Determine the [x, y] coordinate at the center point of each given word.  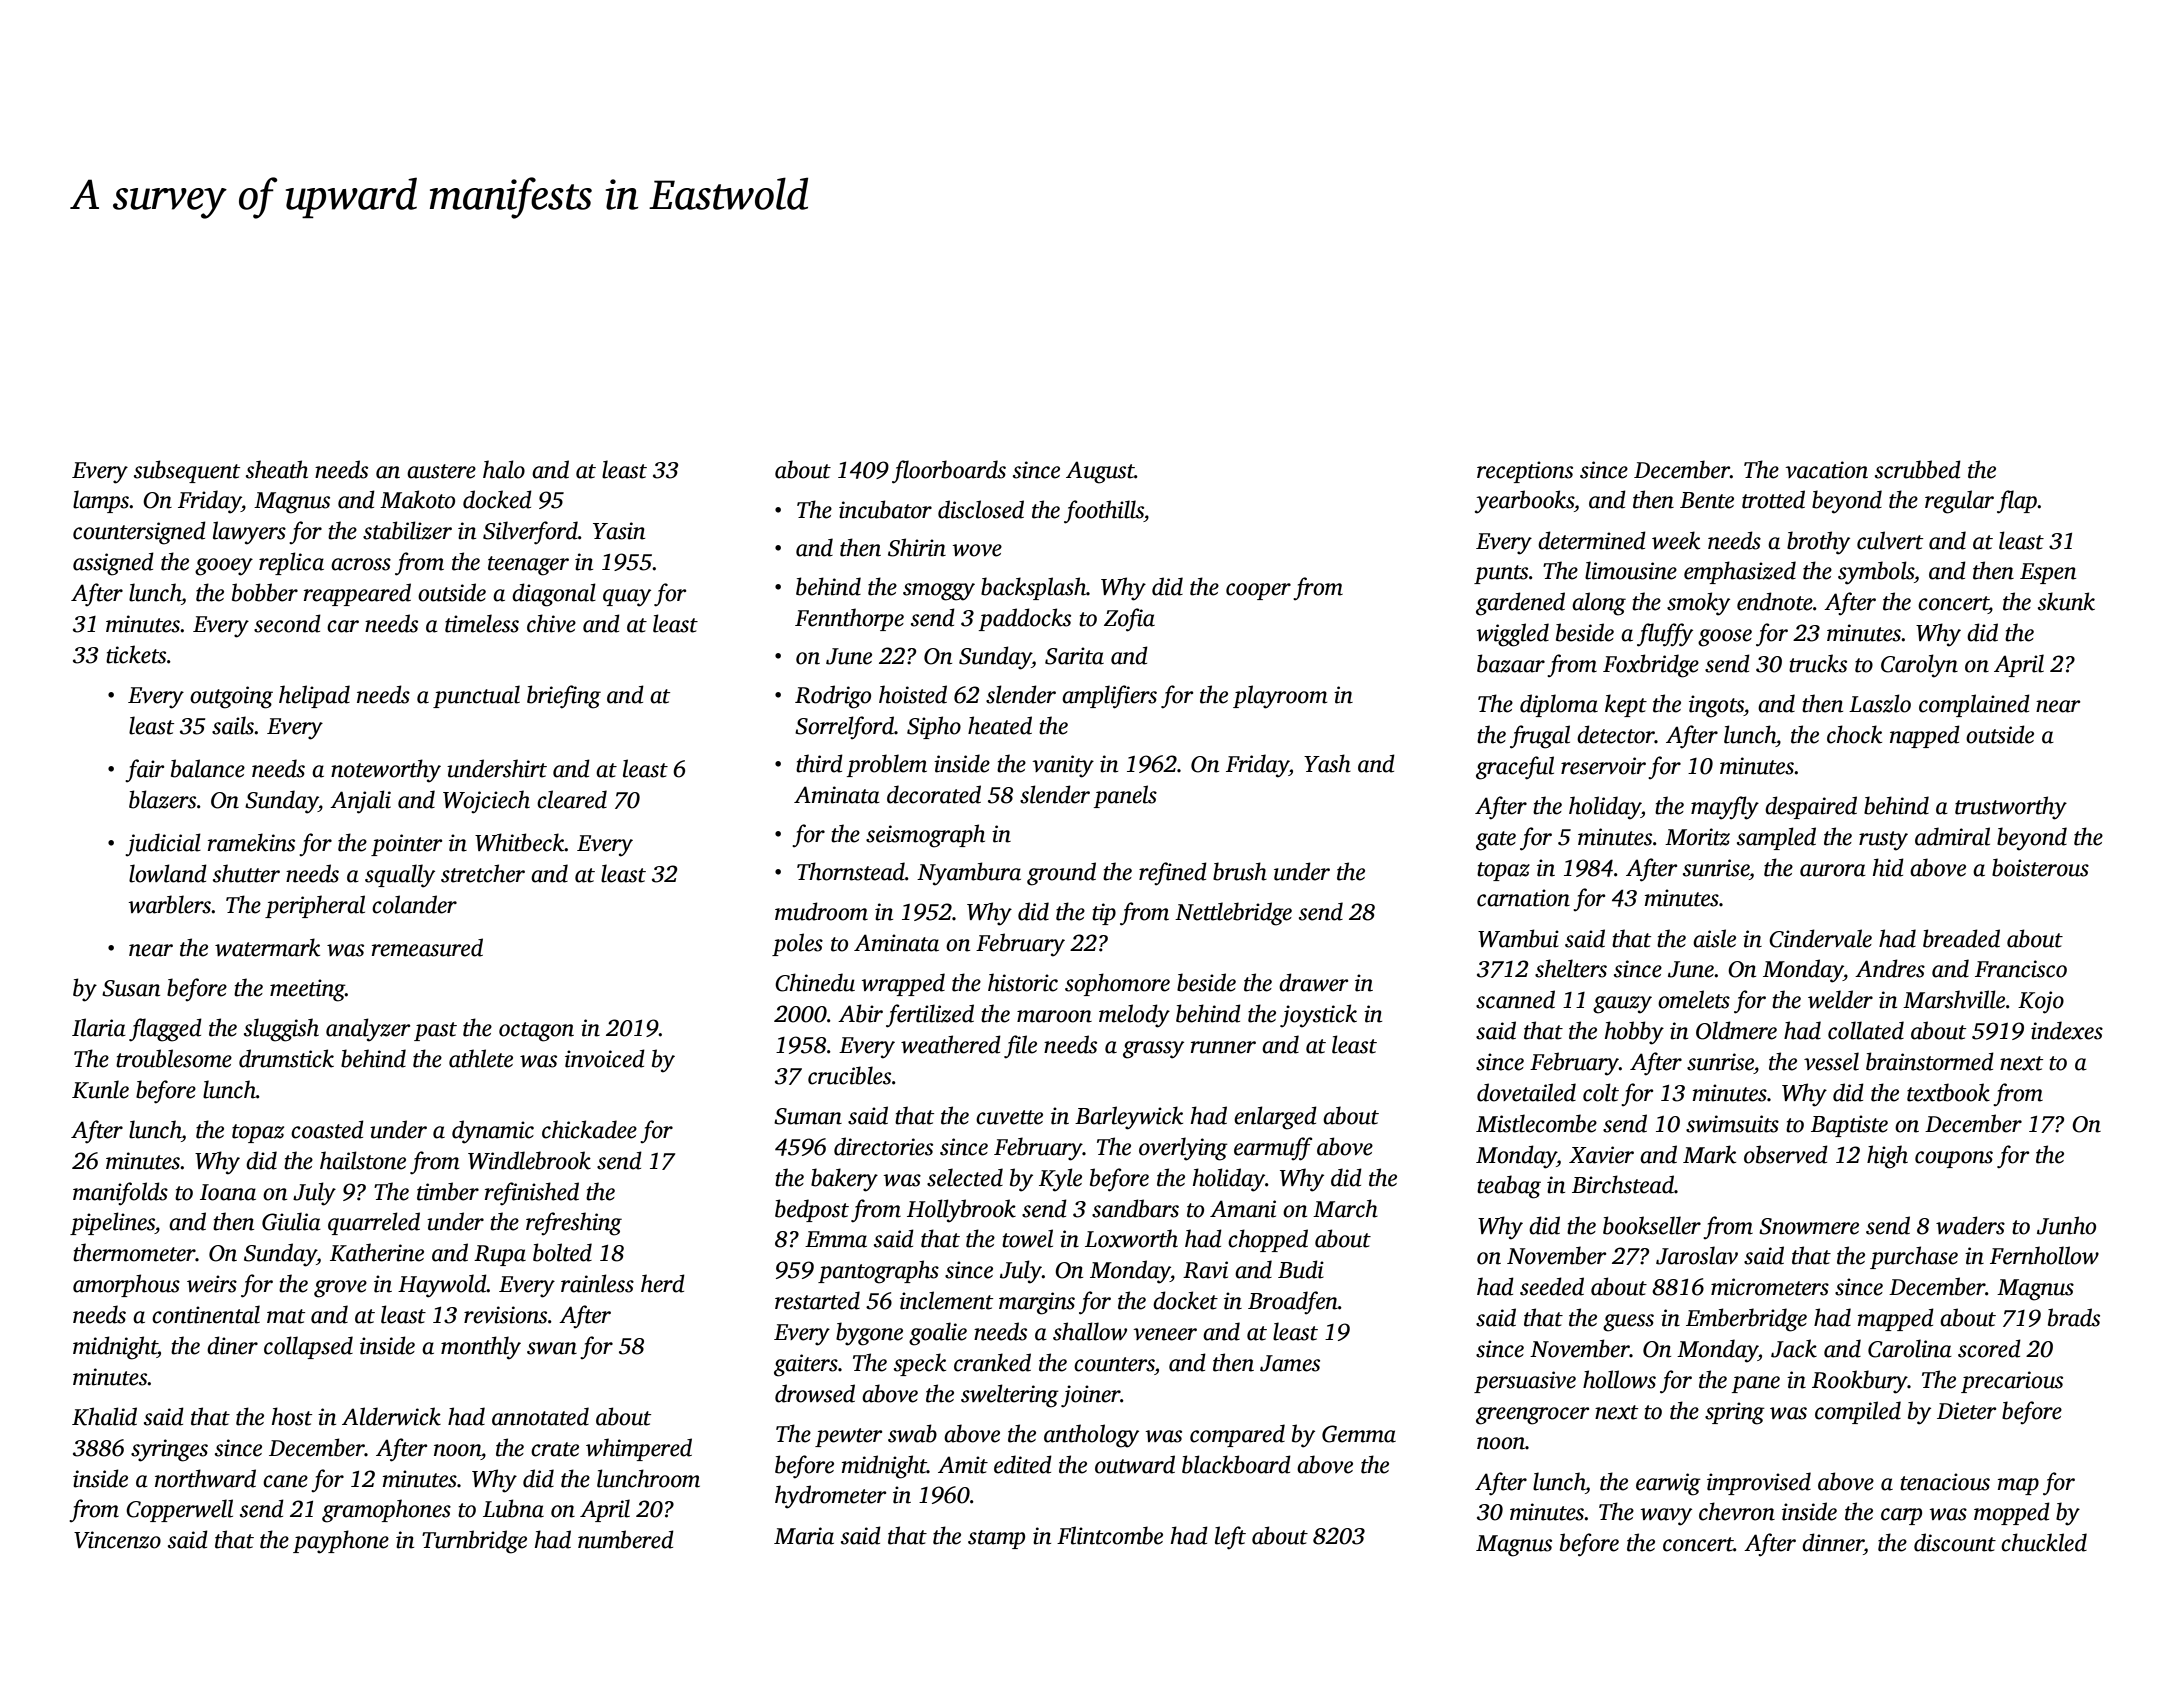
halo [504, 469]
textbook [1948, 1092]
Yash [1327, 763]
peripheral [315, 906]
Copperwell [179, 1510]
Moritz [1697, 837]
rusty [1883, 841]
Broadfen [1293, 1302]
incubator [885, 509]
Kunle [100, 1089]
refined [1173, 873]
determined [1592, 540]
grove [340, 1289]
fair [145, 770]
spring [1735, 1413]
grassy [1153, 1050]
